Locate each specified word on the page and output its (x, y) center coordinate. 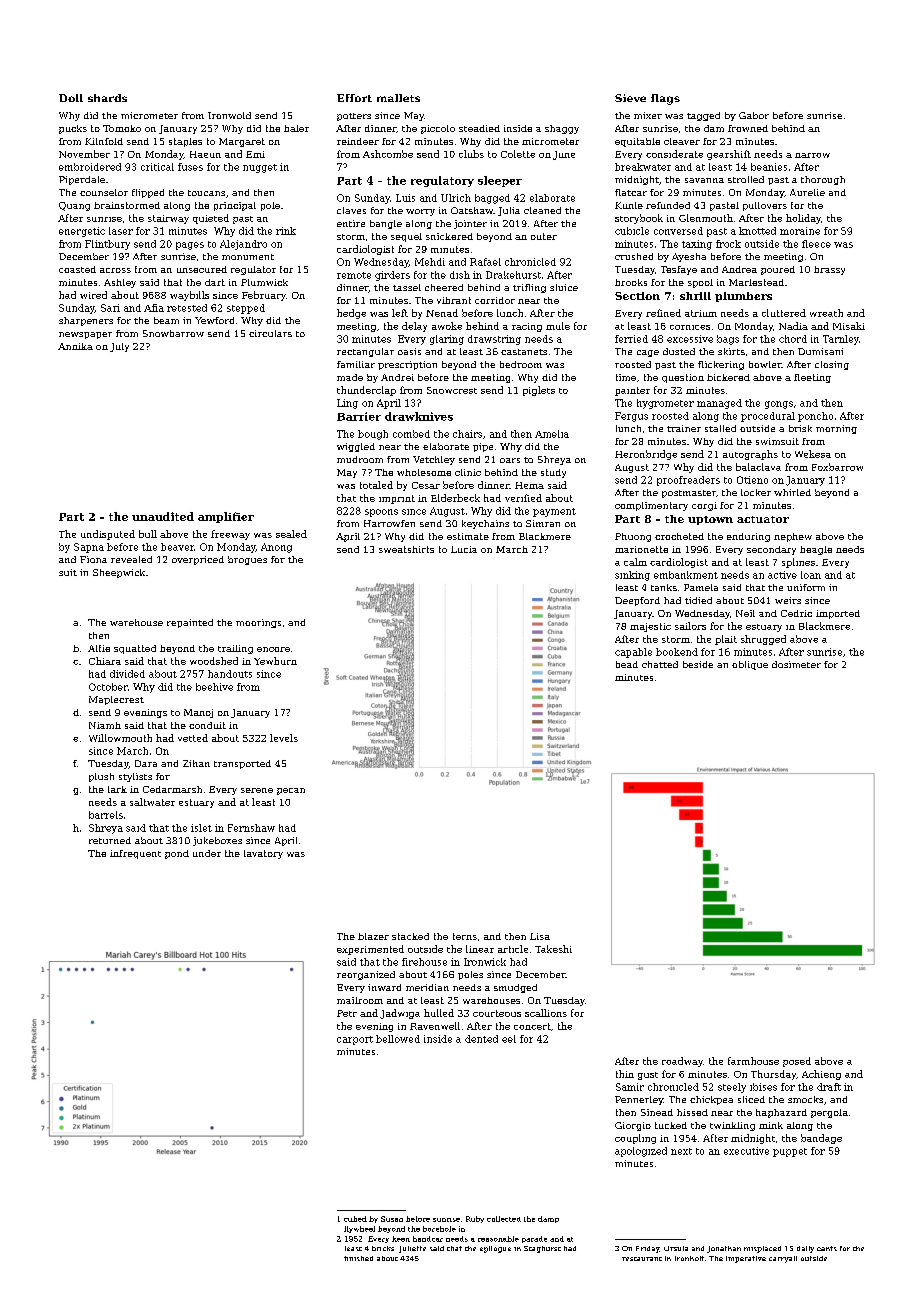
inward (384, 987)
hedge (351, 314)
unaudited (163, 516)
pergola (829, 1113)
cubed (355, 1219)
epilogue (495, 1249)
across (115, 270)
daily (805, 1249)
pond (177, 854)
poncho (815, 417)
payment (554, 512)
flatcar (631, 192)
